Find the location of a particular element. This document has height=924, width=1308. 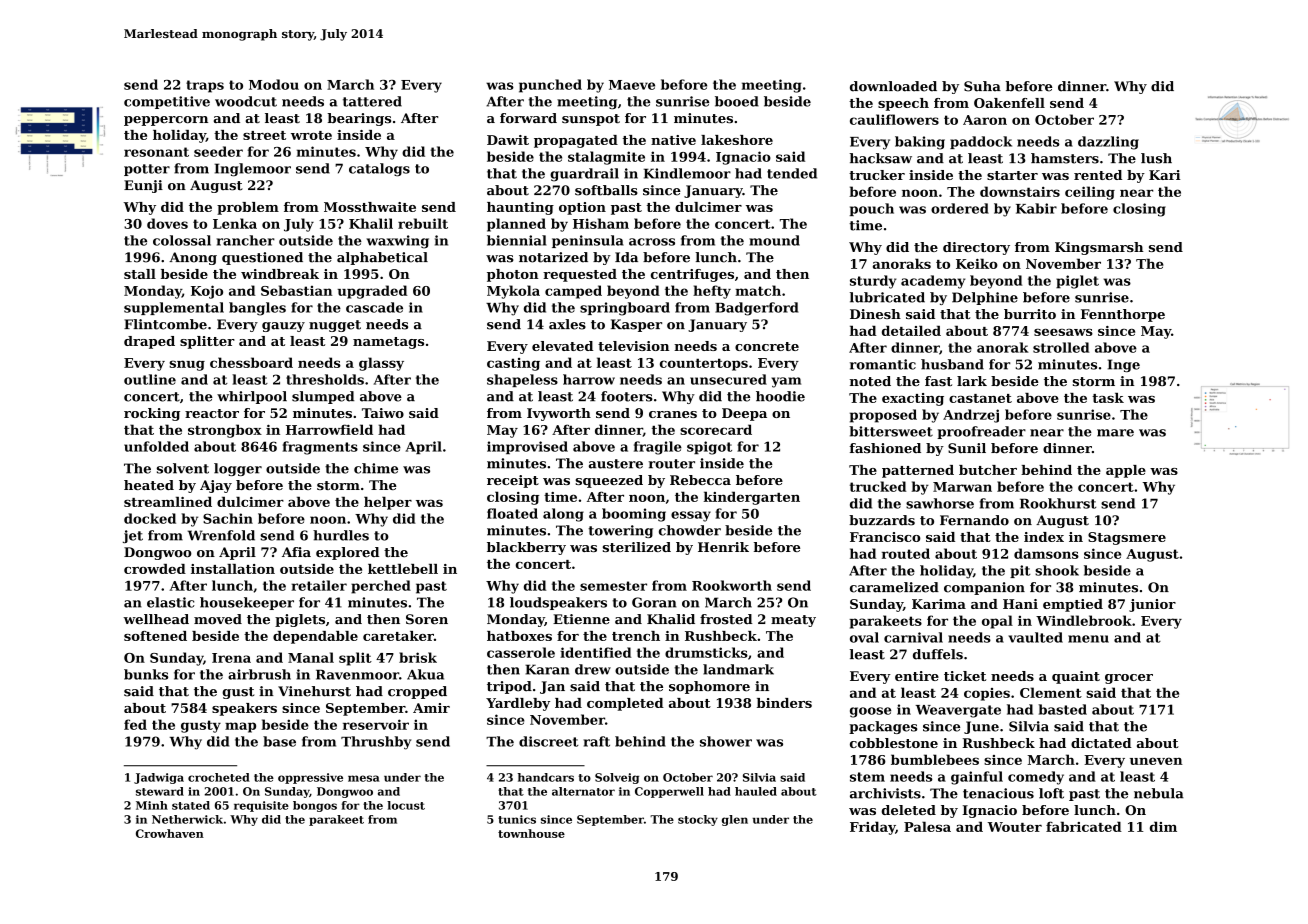

competitive is located at coordinates (167, 102).
